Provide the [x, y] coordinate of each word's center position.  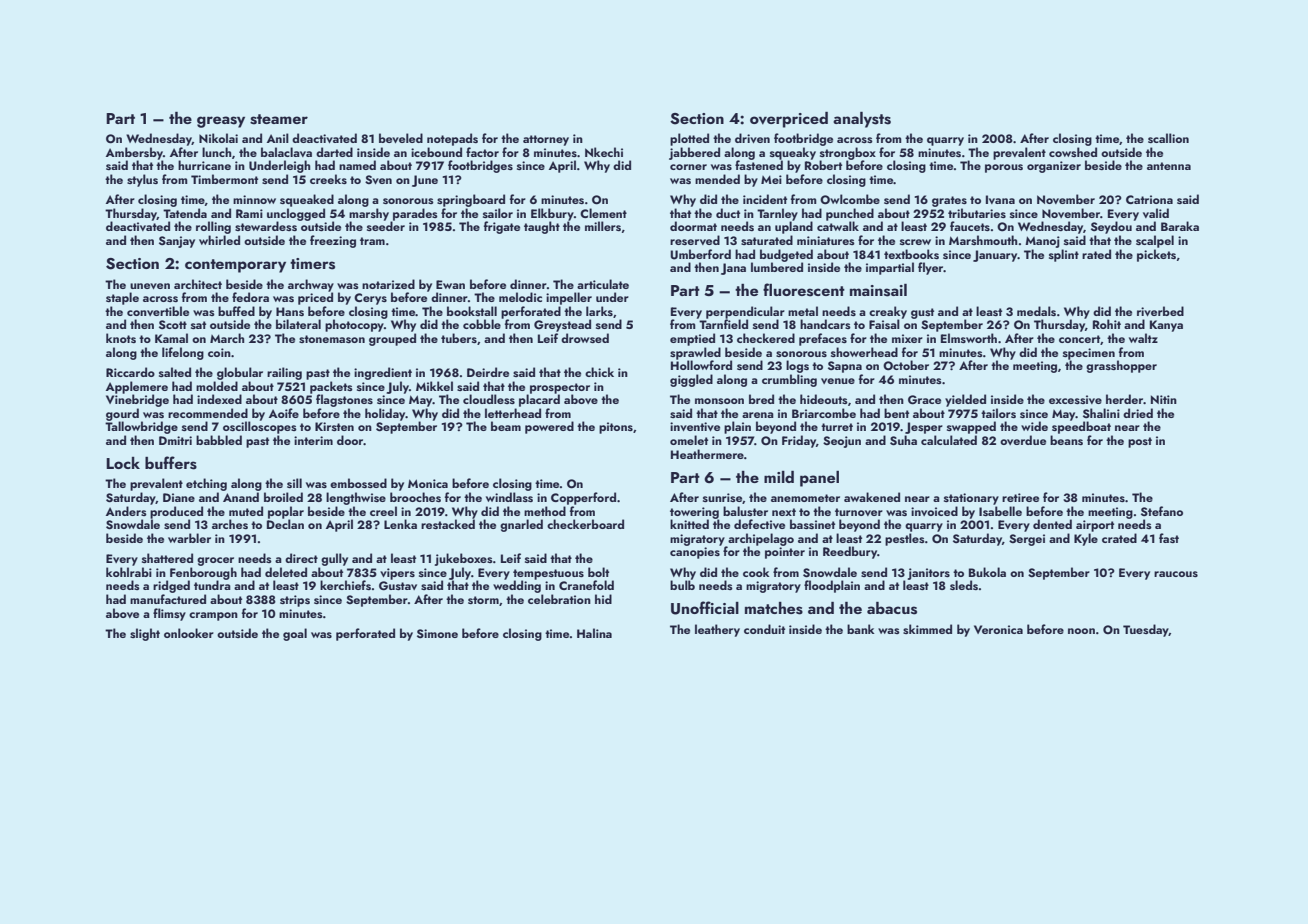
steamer [279, 119]
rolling [213, 227]
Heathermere [707, 454]
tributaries [977, 213]
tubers [459, 338]
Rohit [1107, 324]
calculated [949, 440]
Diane [179, 497]
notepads [452, 139]
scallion [1168, 138]
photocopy [354, 325]
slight [145, 634]
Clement [603, 213]
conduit [764, 629]
